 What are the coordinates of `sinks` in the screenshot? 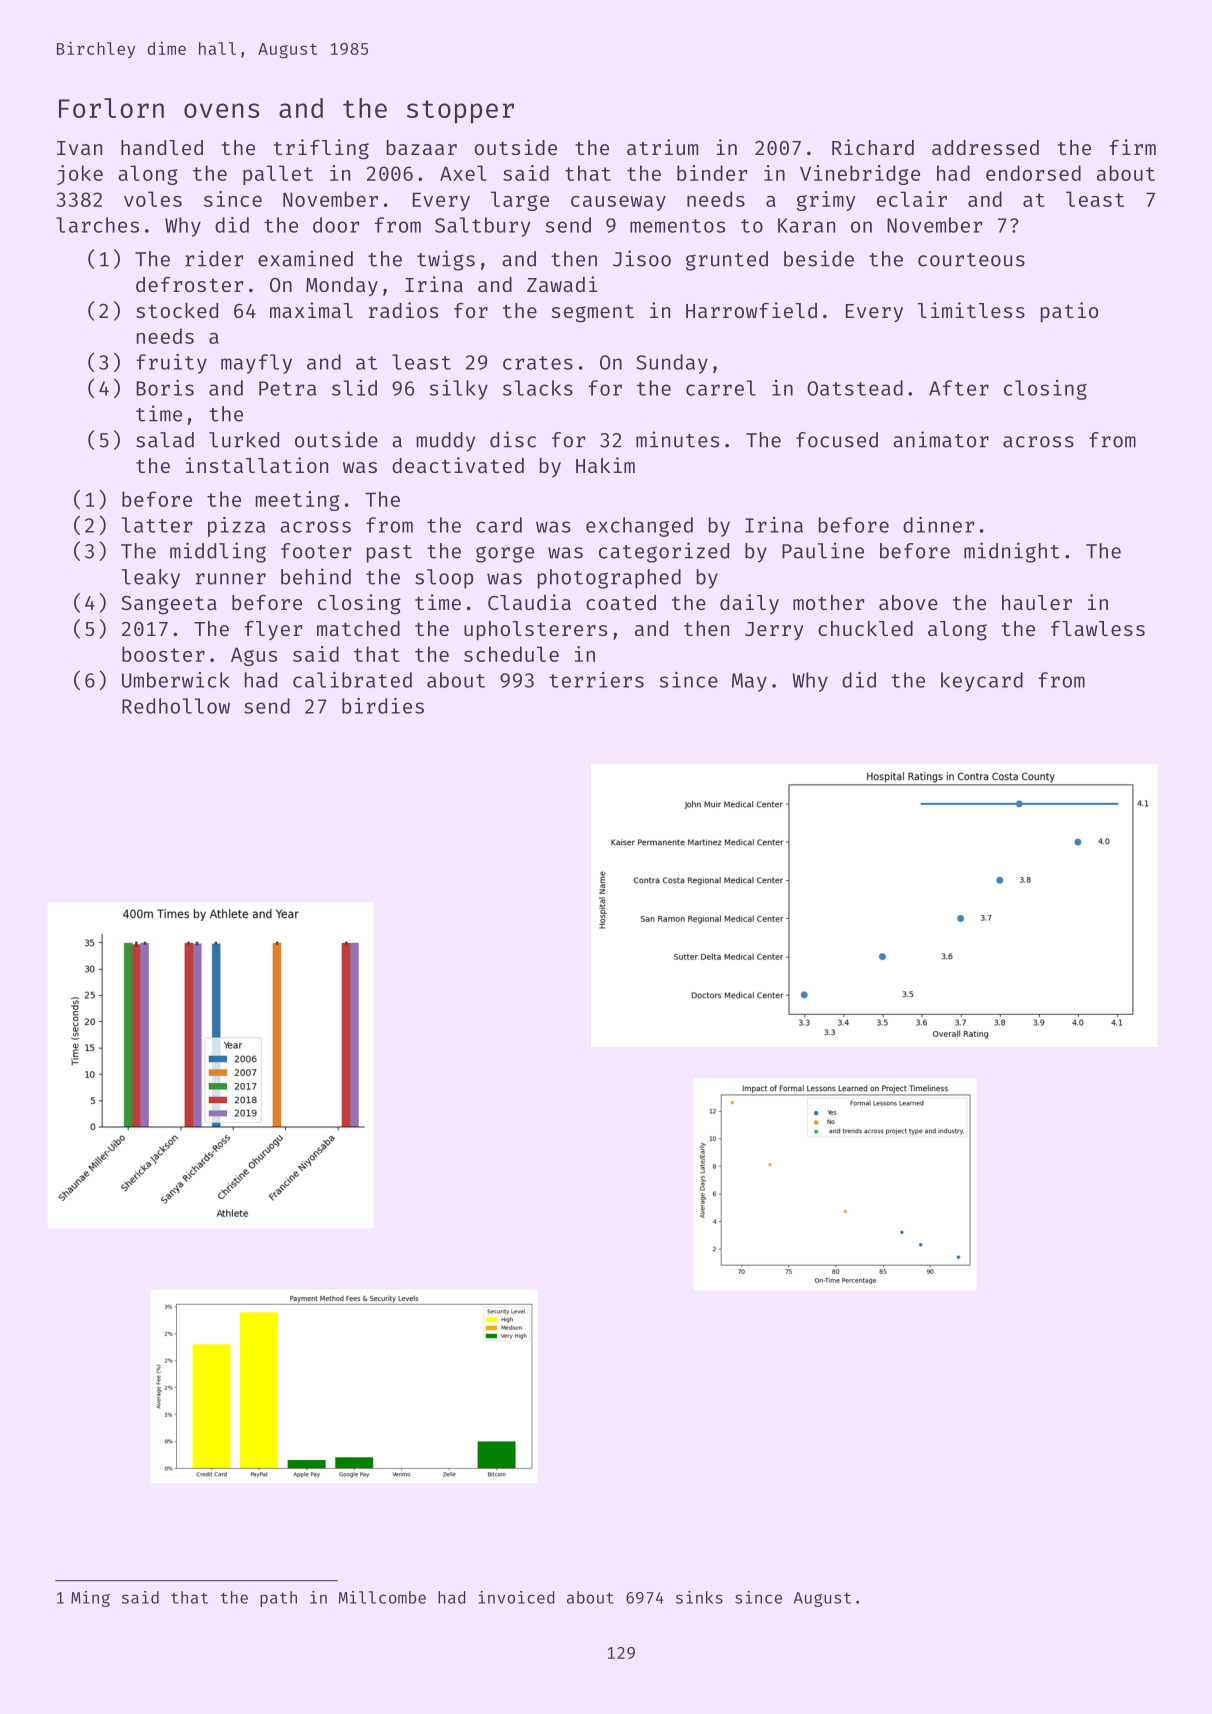 It's located at (699, 1597).
